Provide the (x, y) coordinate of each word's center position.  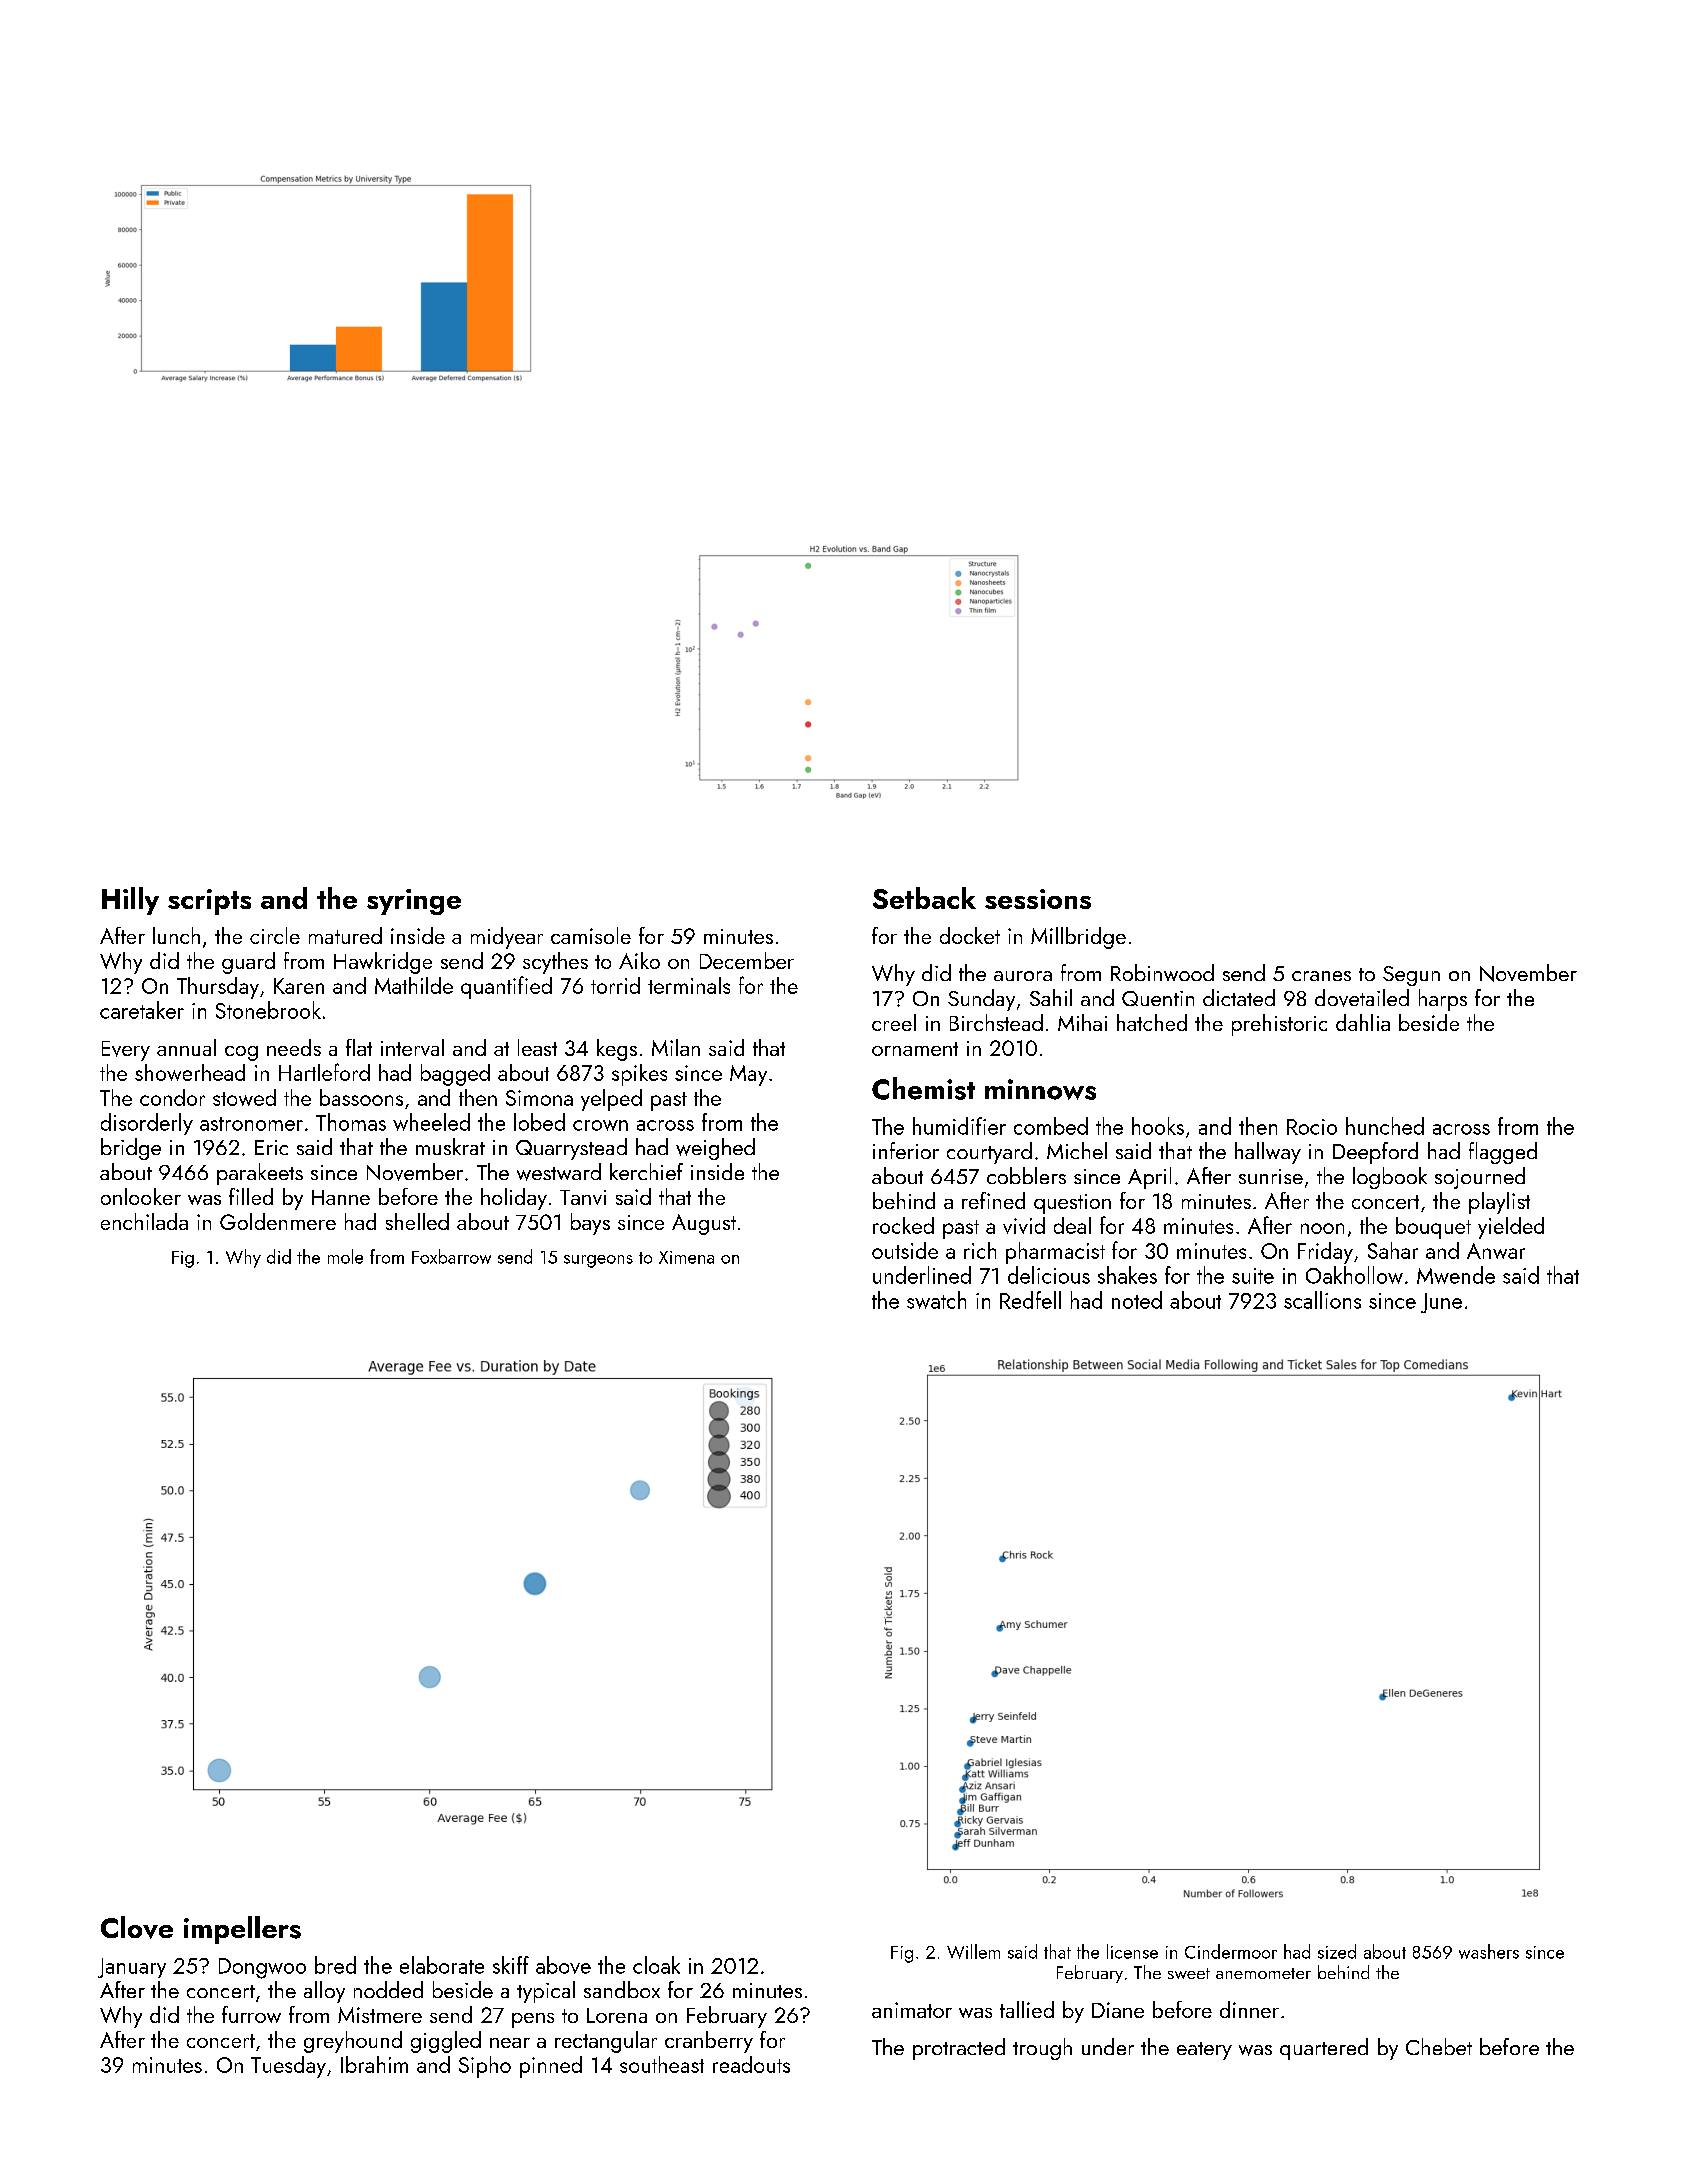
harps (1443, 1000)
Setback (924, 898)
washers (1489, 1951)
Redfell (1030, 1300)
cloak (656, 1965)
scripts (209, 902)
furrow (251, 2014)
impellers (242, 1930)
